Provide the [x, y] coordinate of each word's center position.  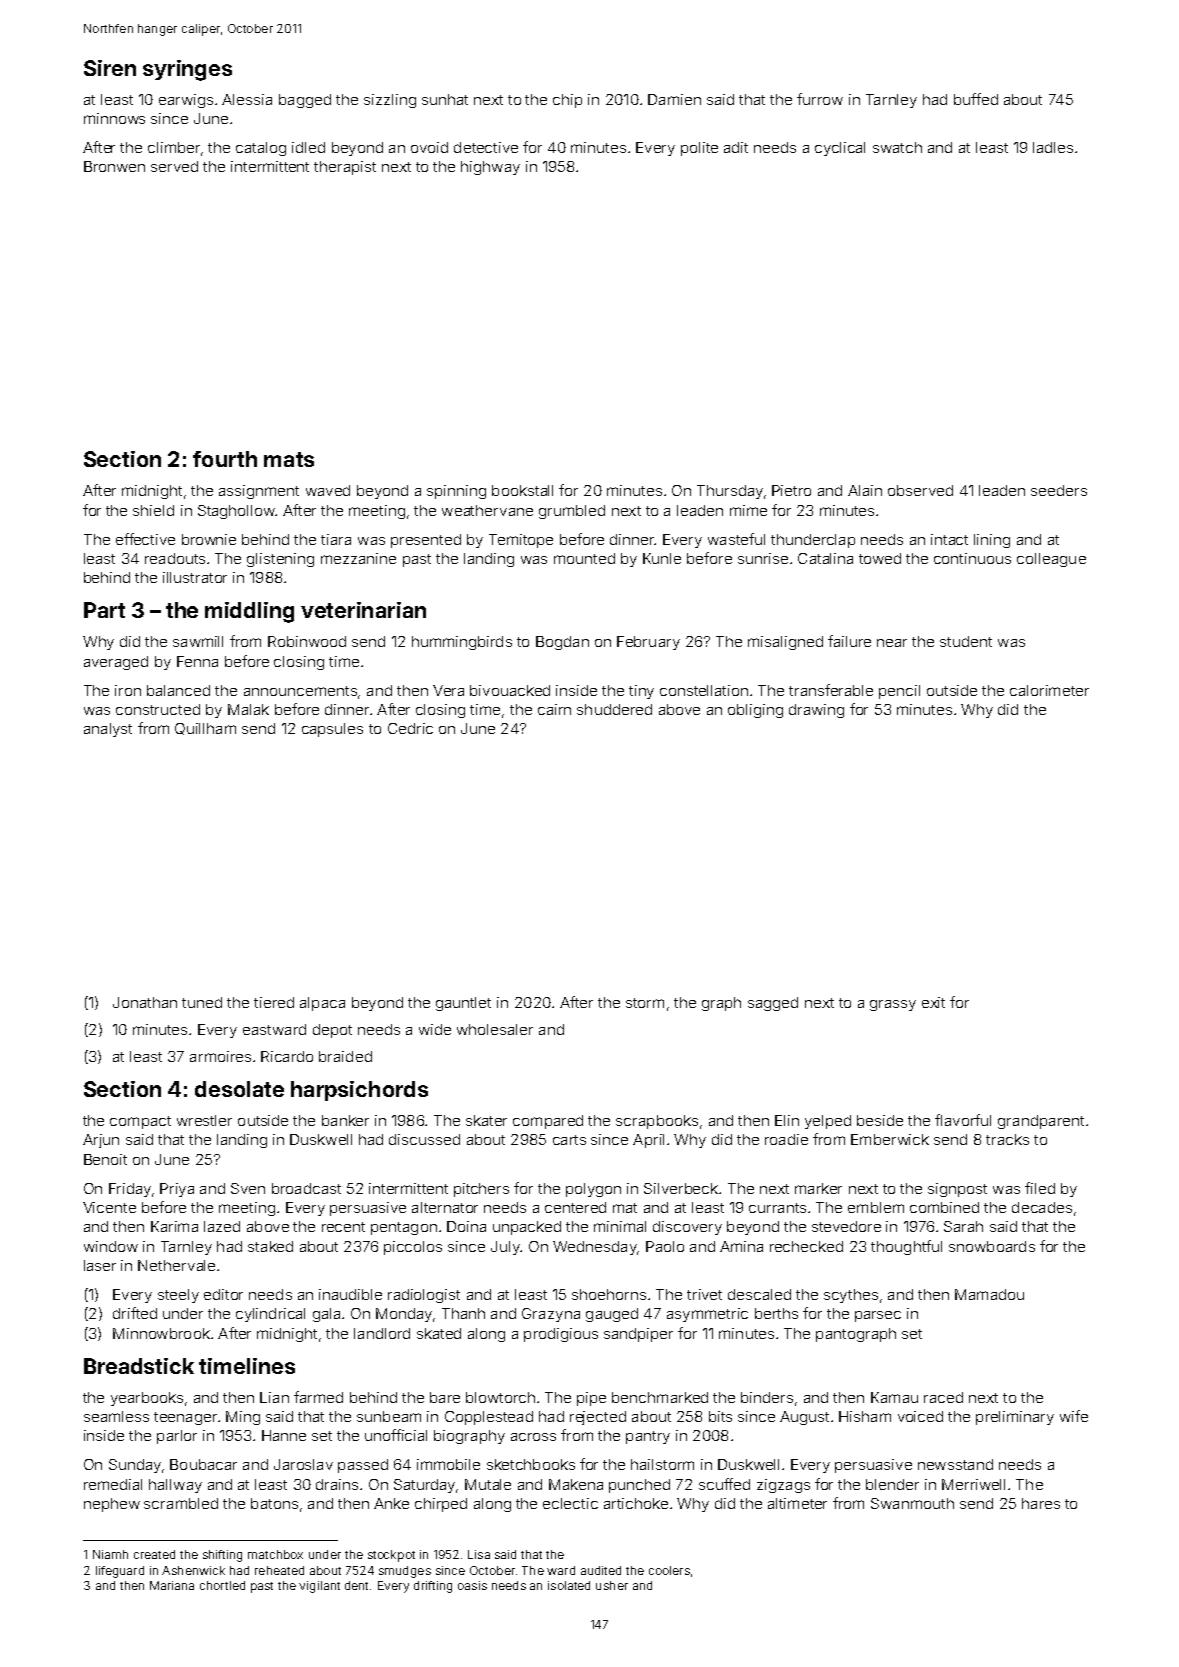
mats [289, 459]
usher [612, 1585]
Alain [865, 490]
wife [1074, 1416]
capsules [332, 730]
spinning [456, 492]
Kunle [662, 558]
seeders [1059, 490]
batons [274, 1503]
